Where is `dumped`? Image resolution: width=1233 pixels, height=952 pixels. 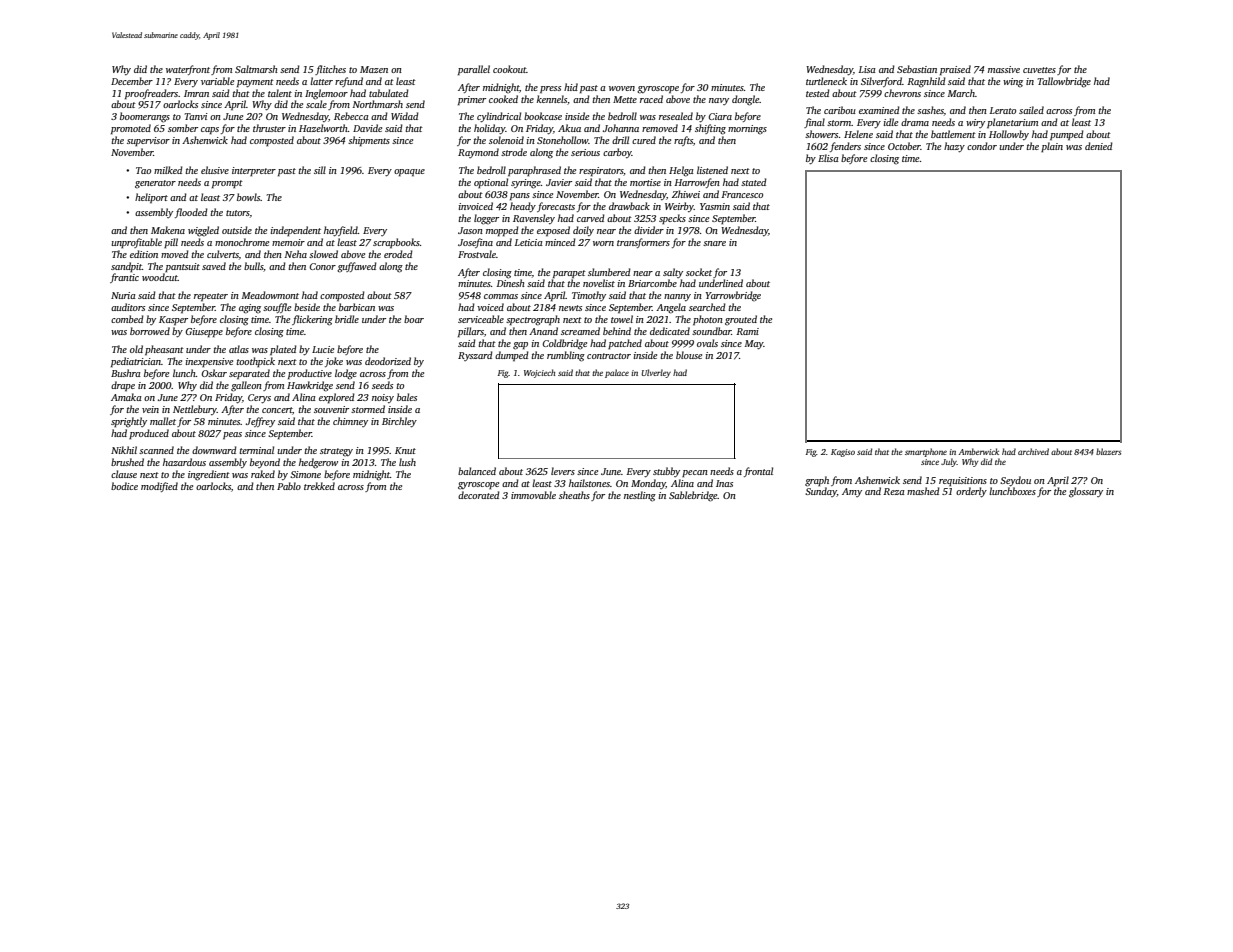 dumped is located at coordinates (512, 356).
